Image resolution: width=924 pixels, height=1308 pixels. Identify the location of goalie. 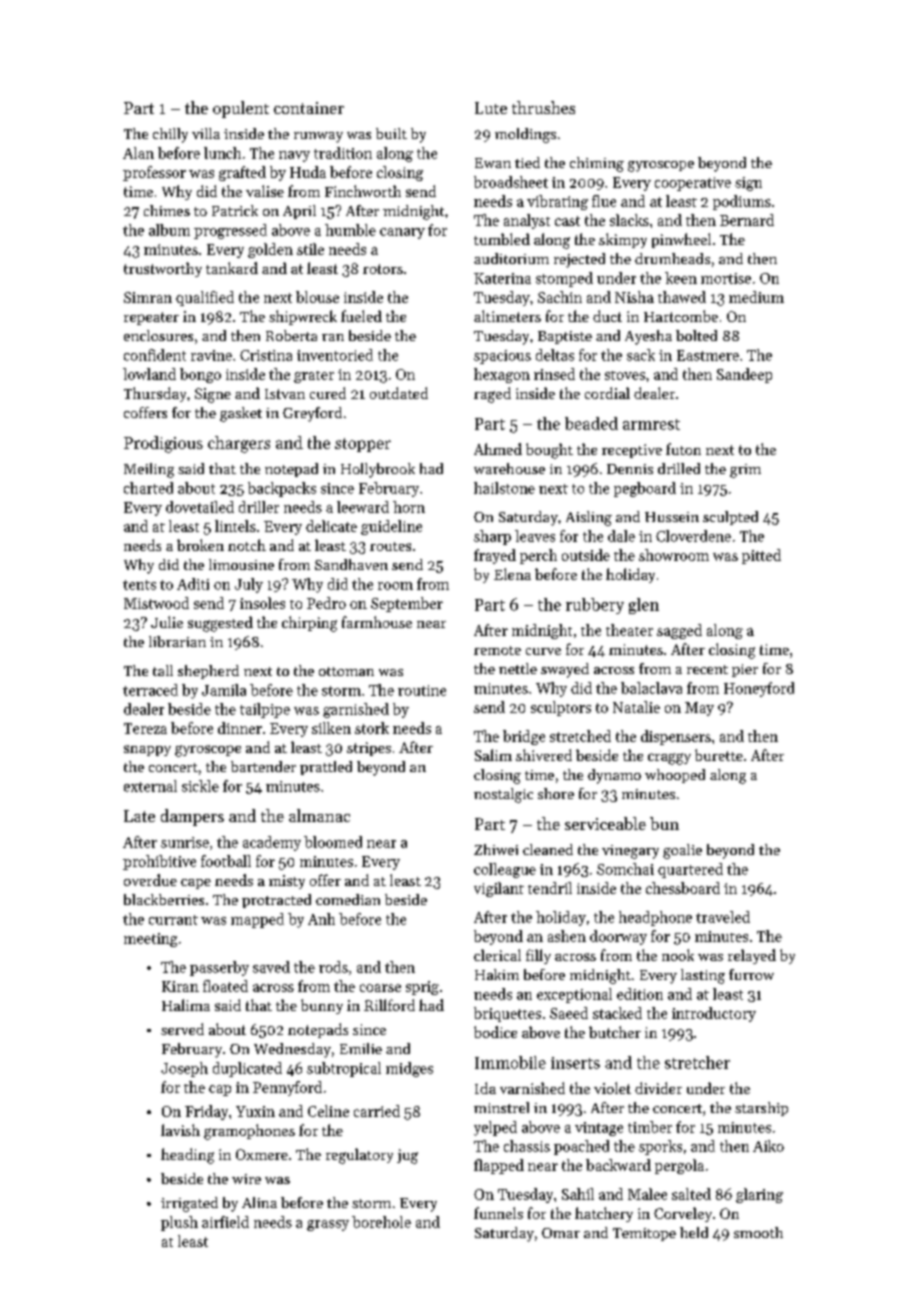
(682, 851).
